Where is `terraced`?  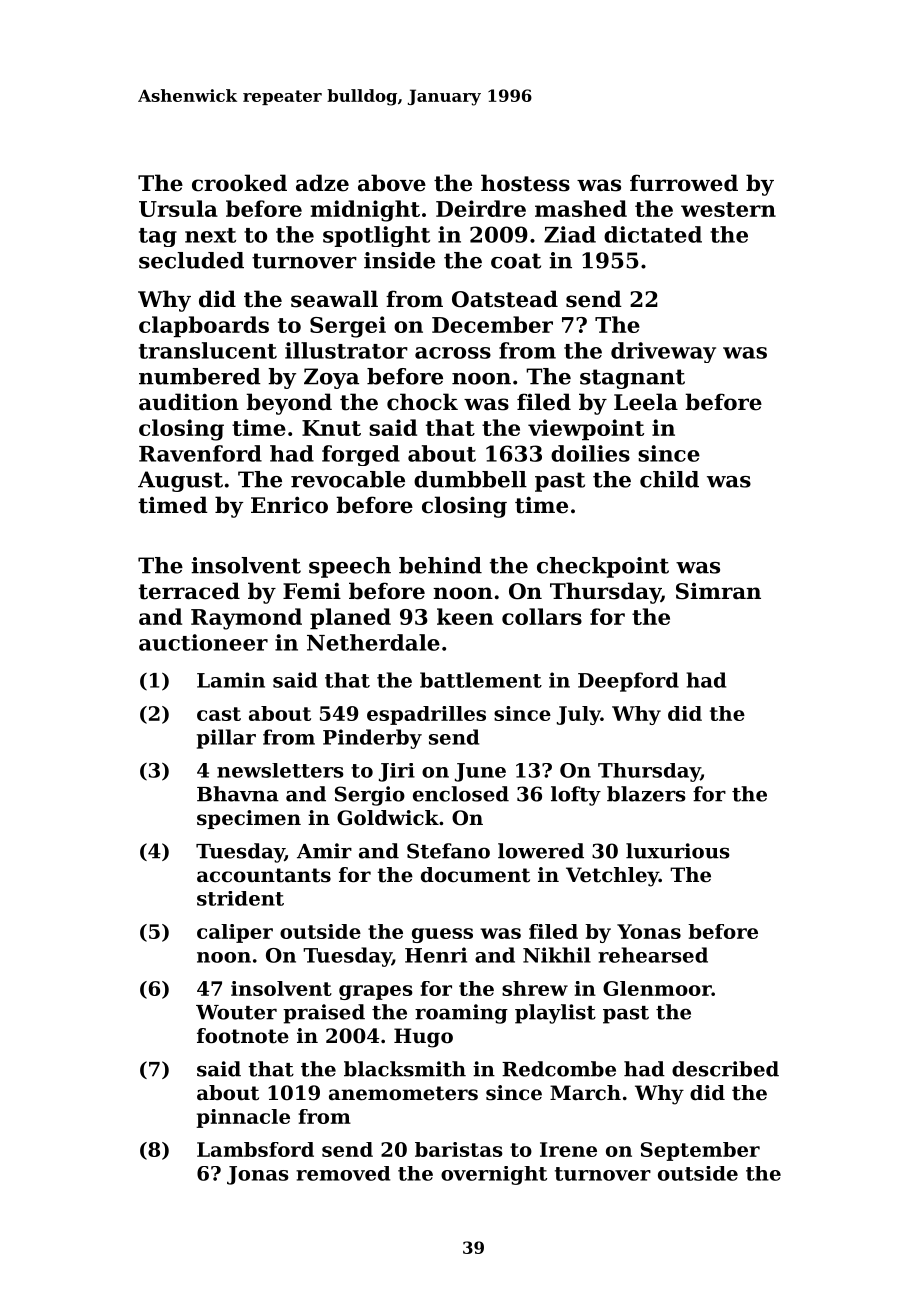 terraced is located at coordinates (189, 591).
